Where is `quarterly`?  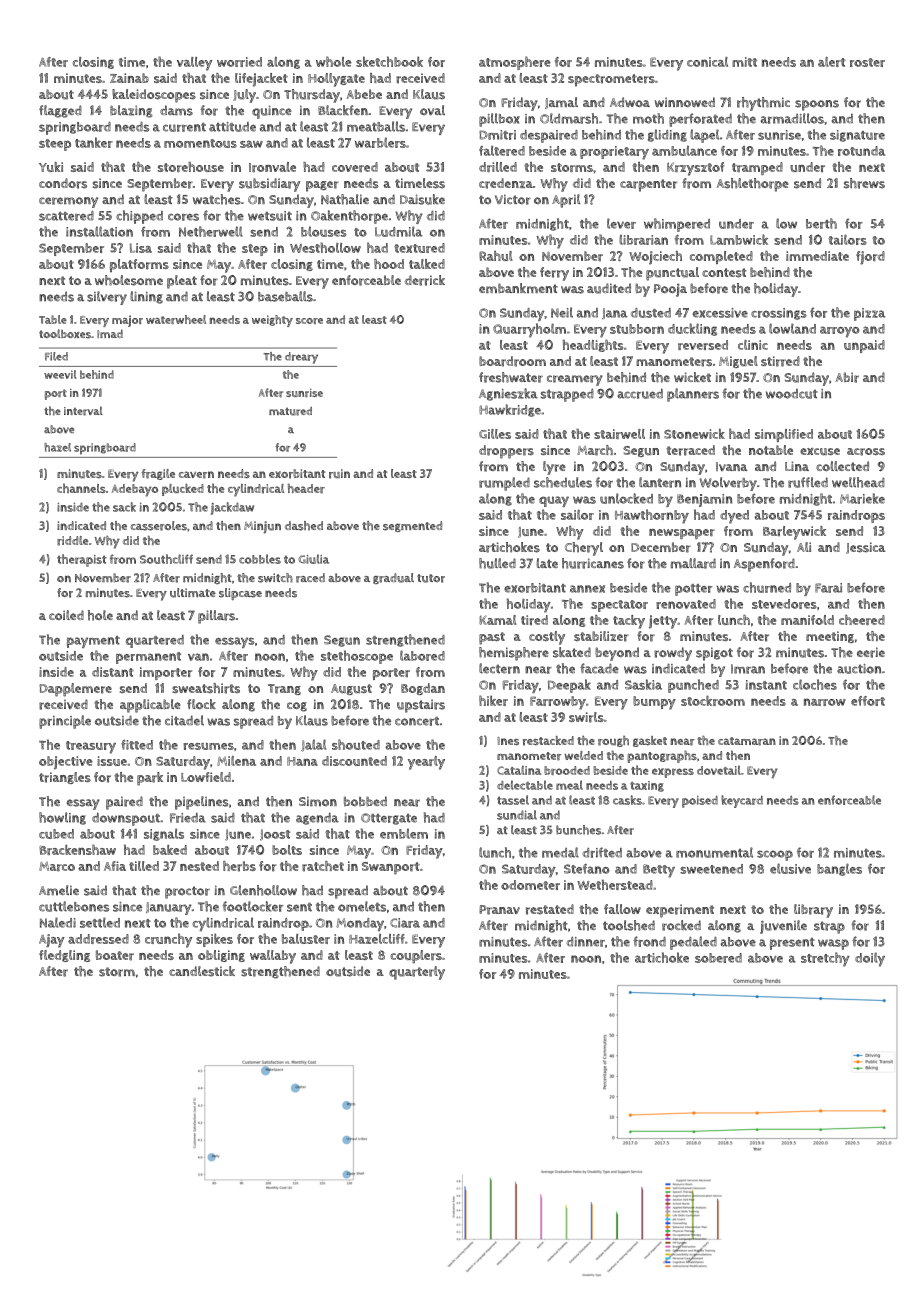
quarterly is located at coordinates (417, 973).
